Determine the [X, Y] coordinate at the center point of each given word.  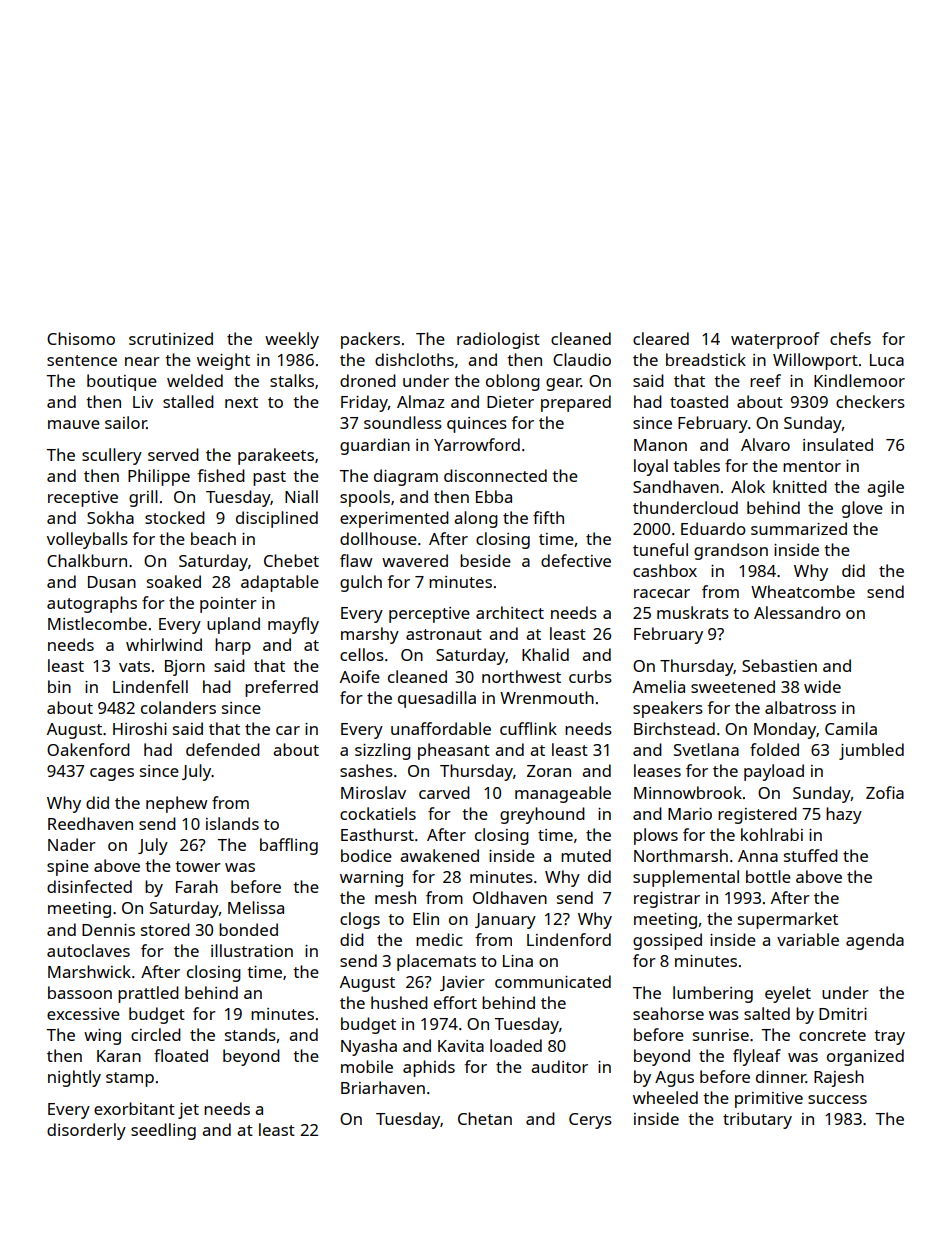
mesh [395, 897]
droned [368, 380]
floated [181, 1055]
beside [485, 560]
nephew [176, 804]
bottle [768, 876]
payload [774, 772]
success [837, 1099]
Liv [143, 402]
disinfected [89, 886]
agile [885, 488]
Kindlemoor [859, 380]
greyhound [542, 815]
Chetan [485, 1118]
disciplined [277, 519]
